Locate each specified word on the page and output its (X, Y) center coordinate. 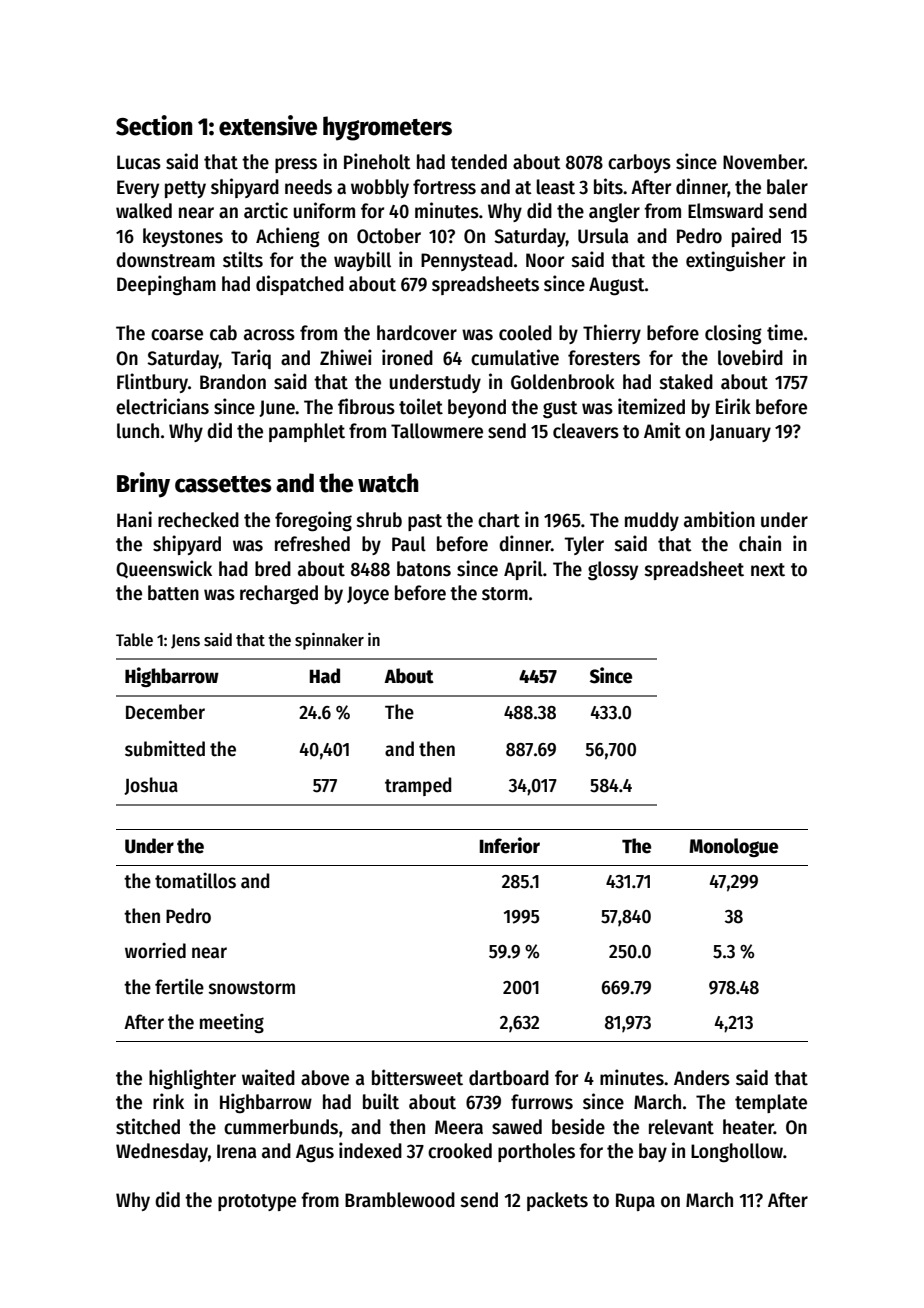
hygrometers (387, 128)
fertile (179, 986)
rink (168, 1101)
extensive (268, 125)
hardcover (417, 333)
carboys (639, 163)
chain (760, 543)
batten (173, 593)
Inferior (510, 845)
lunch (138, 431)
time (785, 332)
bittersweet (417, 1077)
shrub (379, 520)
